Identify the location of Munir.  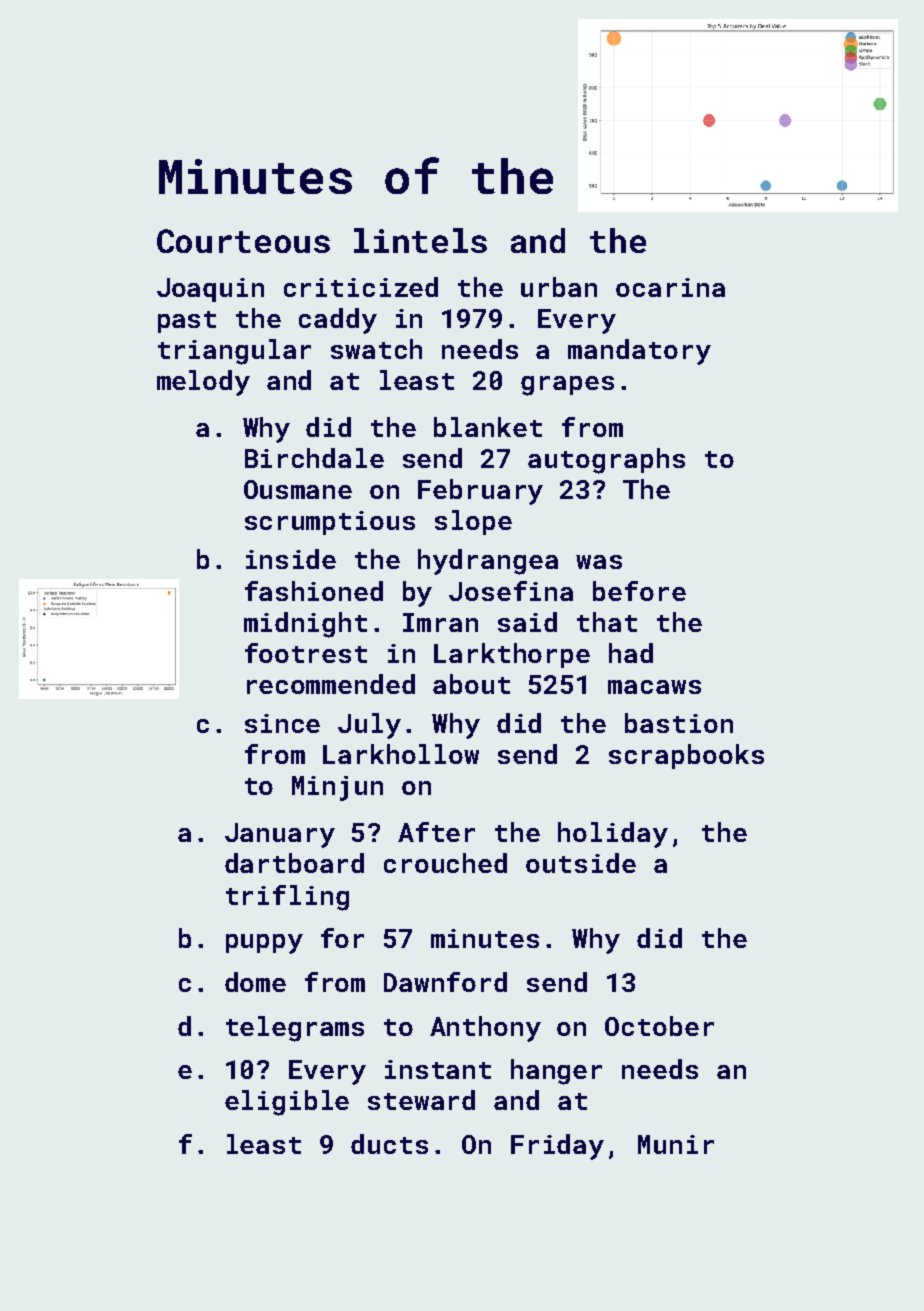
(676, 1144).
